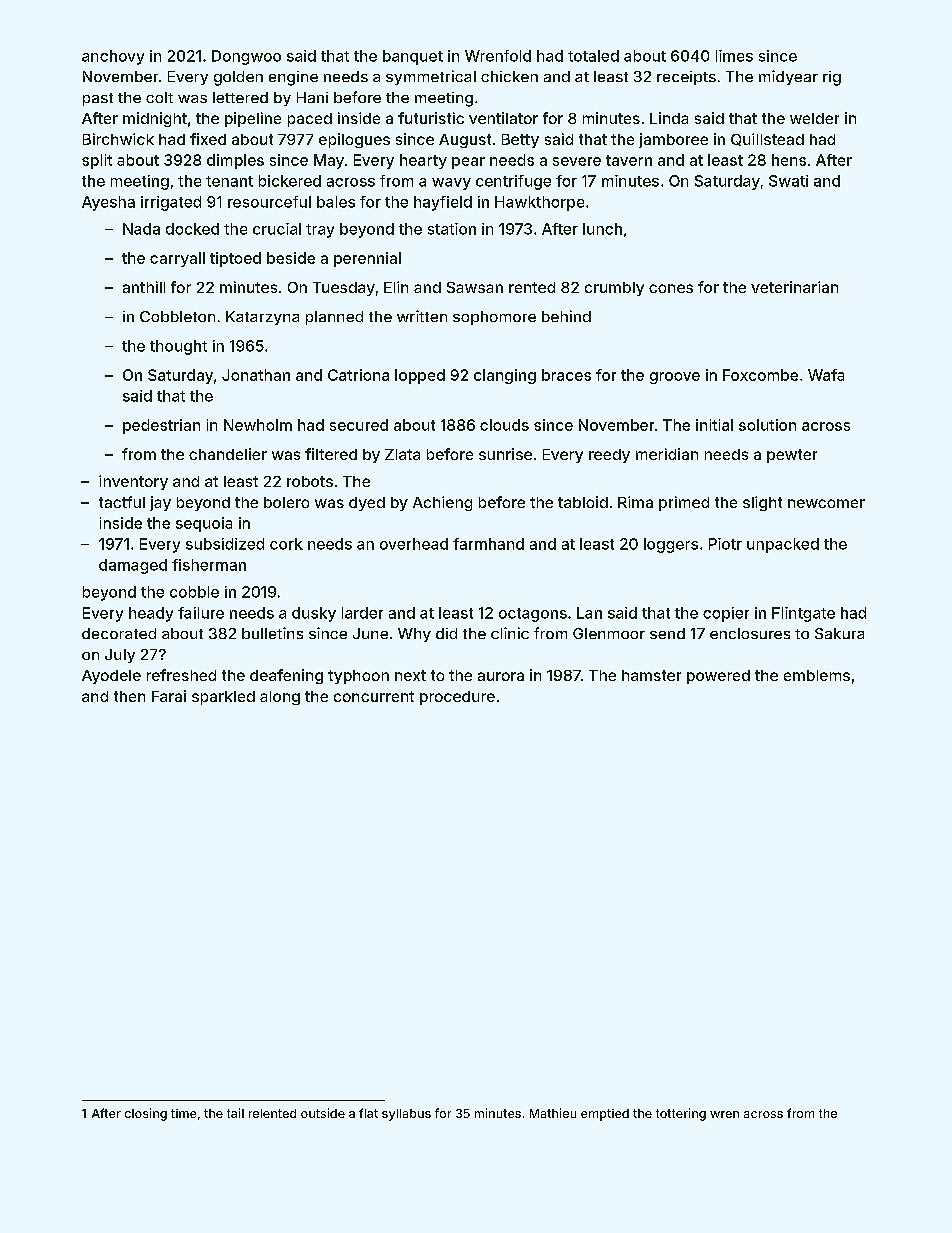 Image resolution: width=952 pixels, height=1233 pixels. Describe the element at coordinates (609, 456) in the document. I see `reedy` at that location.
